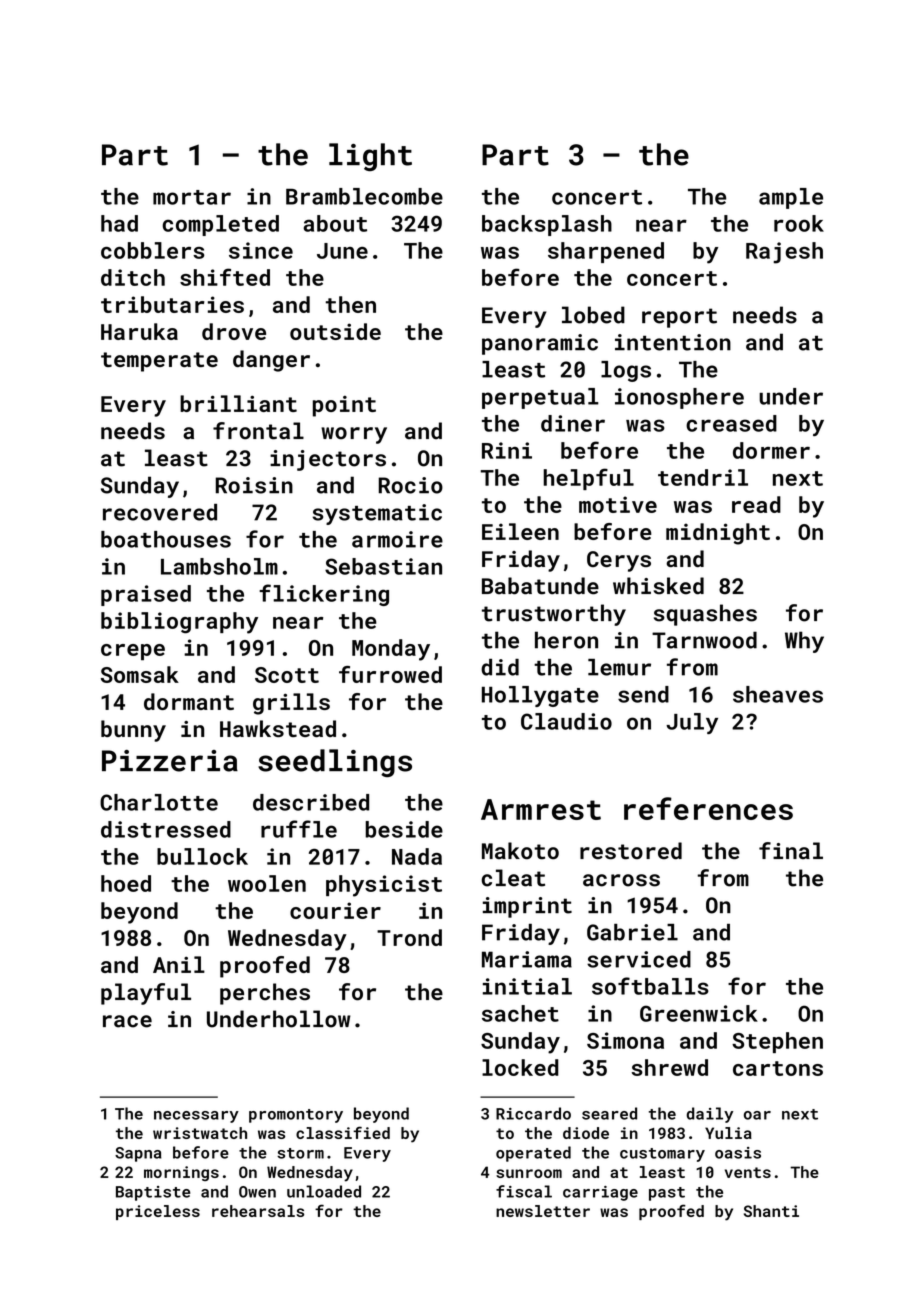 The height and width of the document is (1311, 924). What do you see at coordinates (784, 253) in the document?
I see `Rajesh` at bounding box center [784, 253].
